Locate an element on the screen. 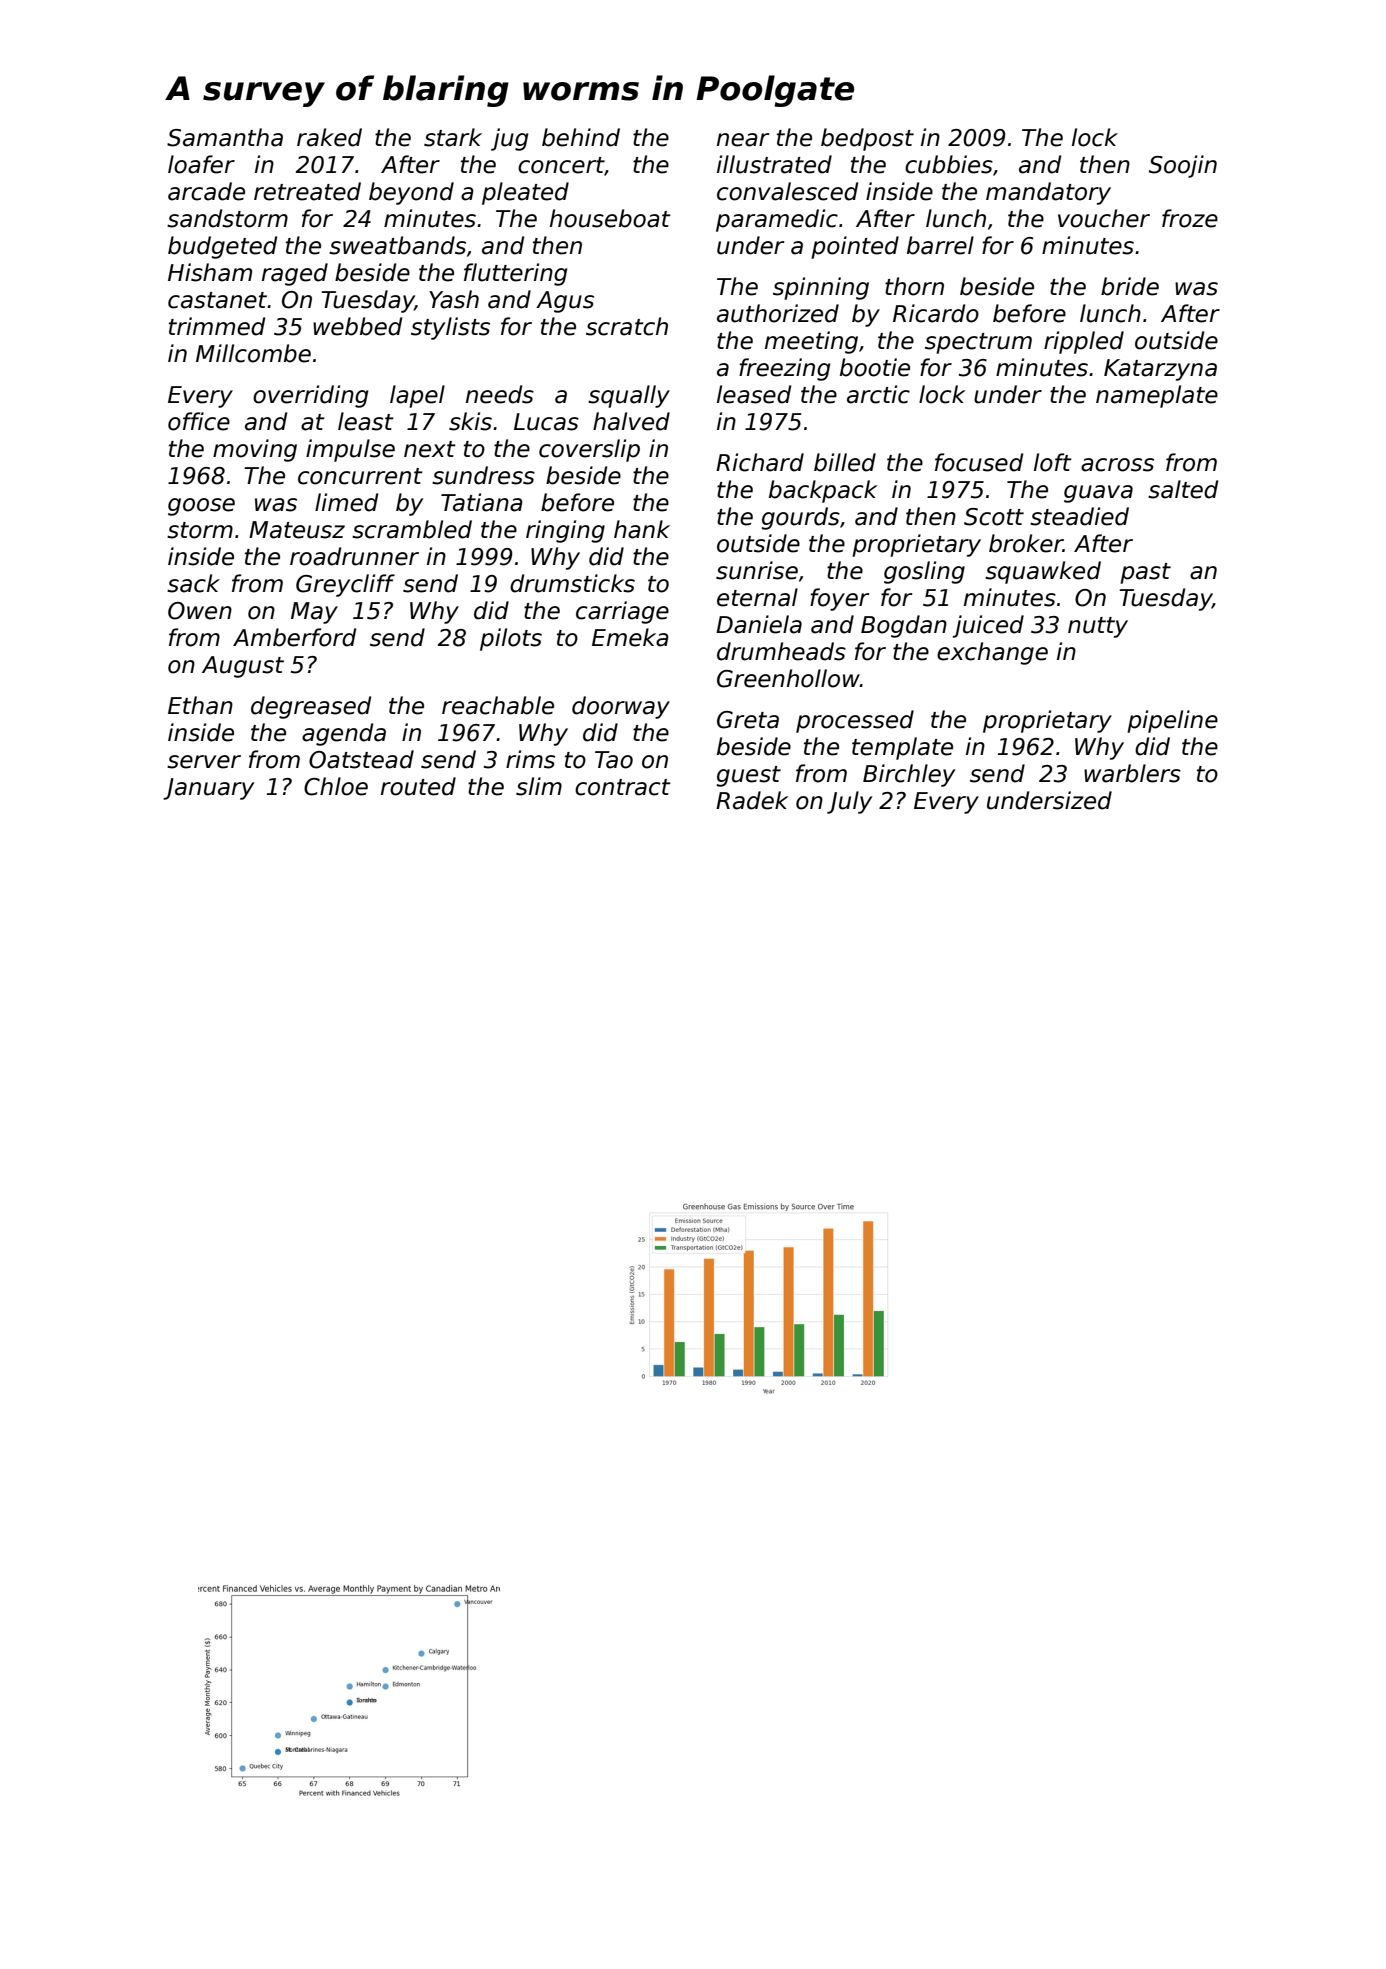 The width and height of the screenshot is (1386, 1969). across is located at coordinates (1117, 465).
